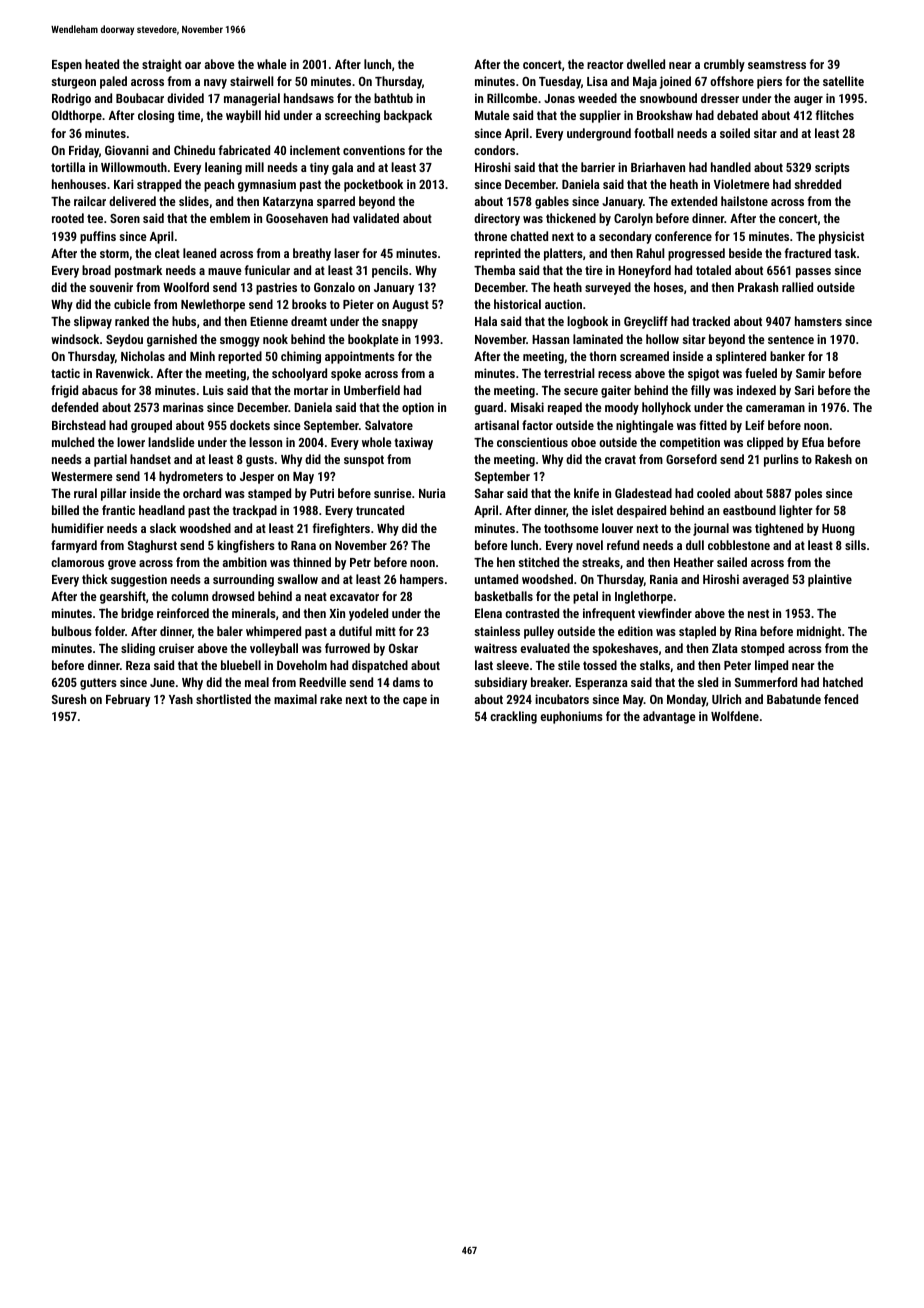  I want to click on task, so click(845, 253).
